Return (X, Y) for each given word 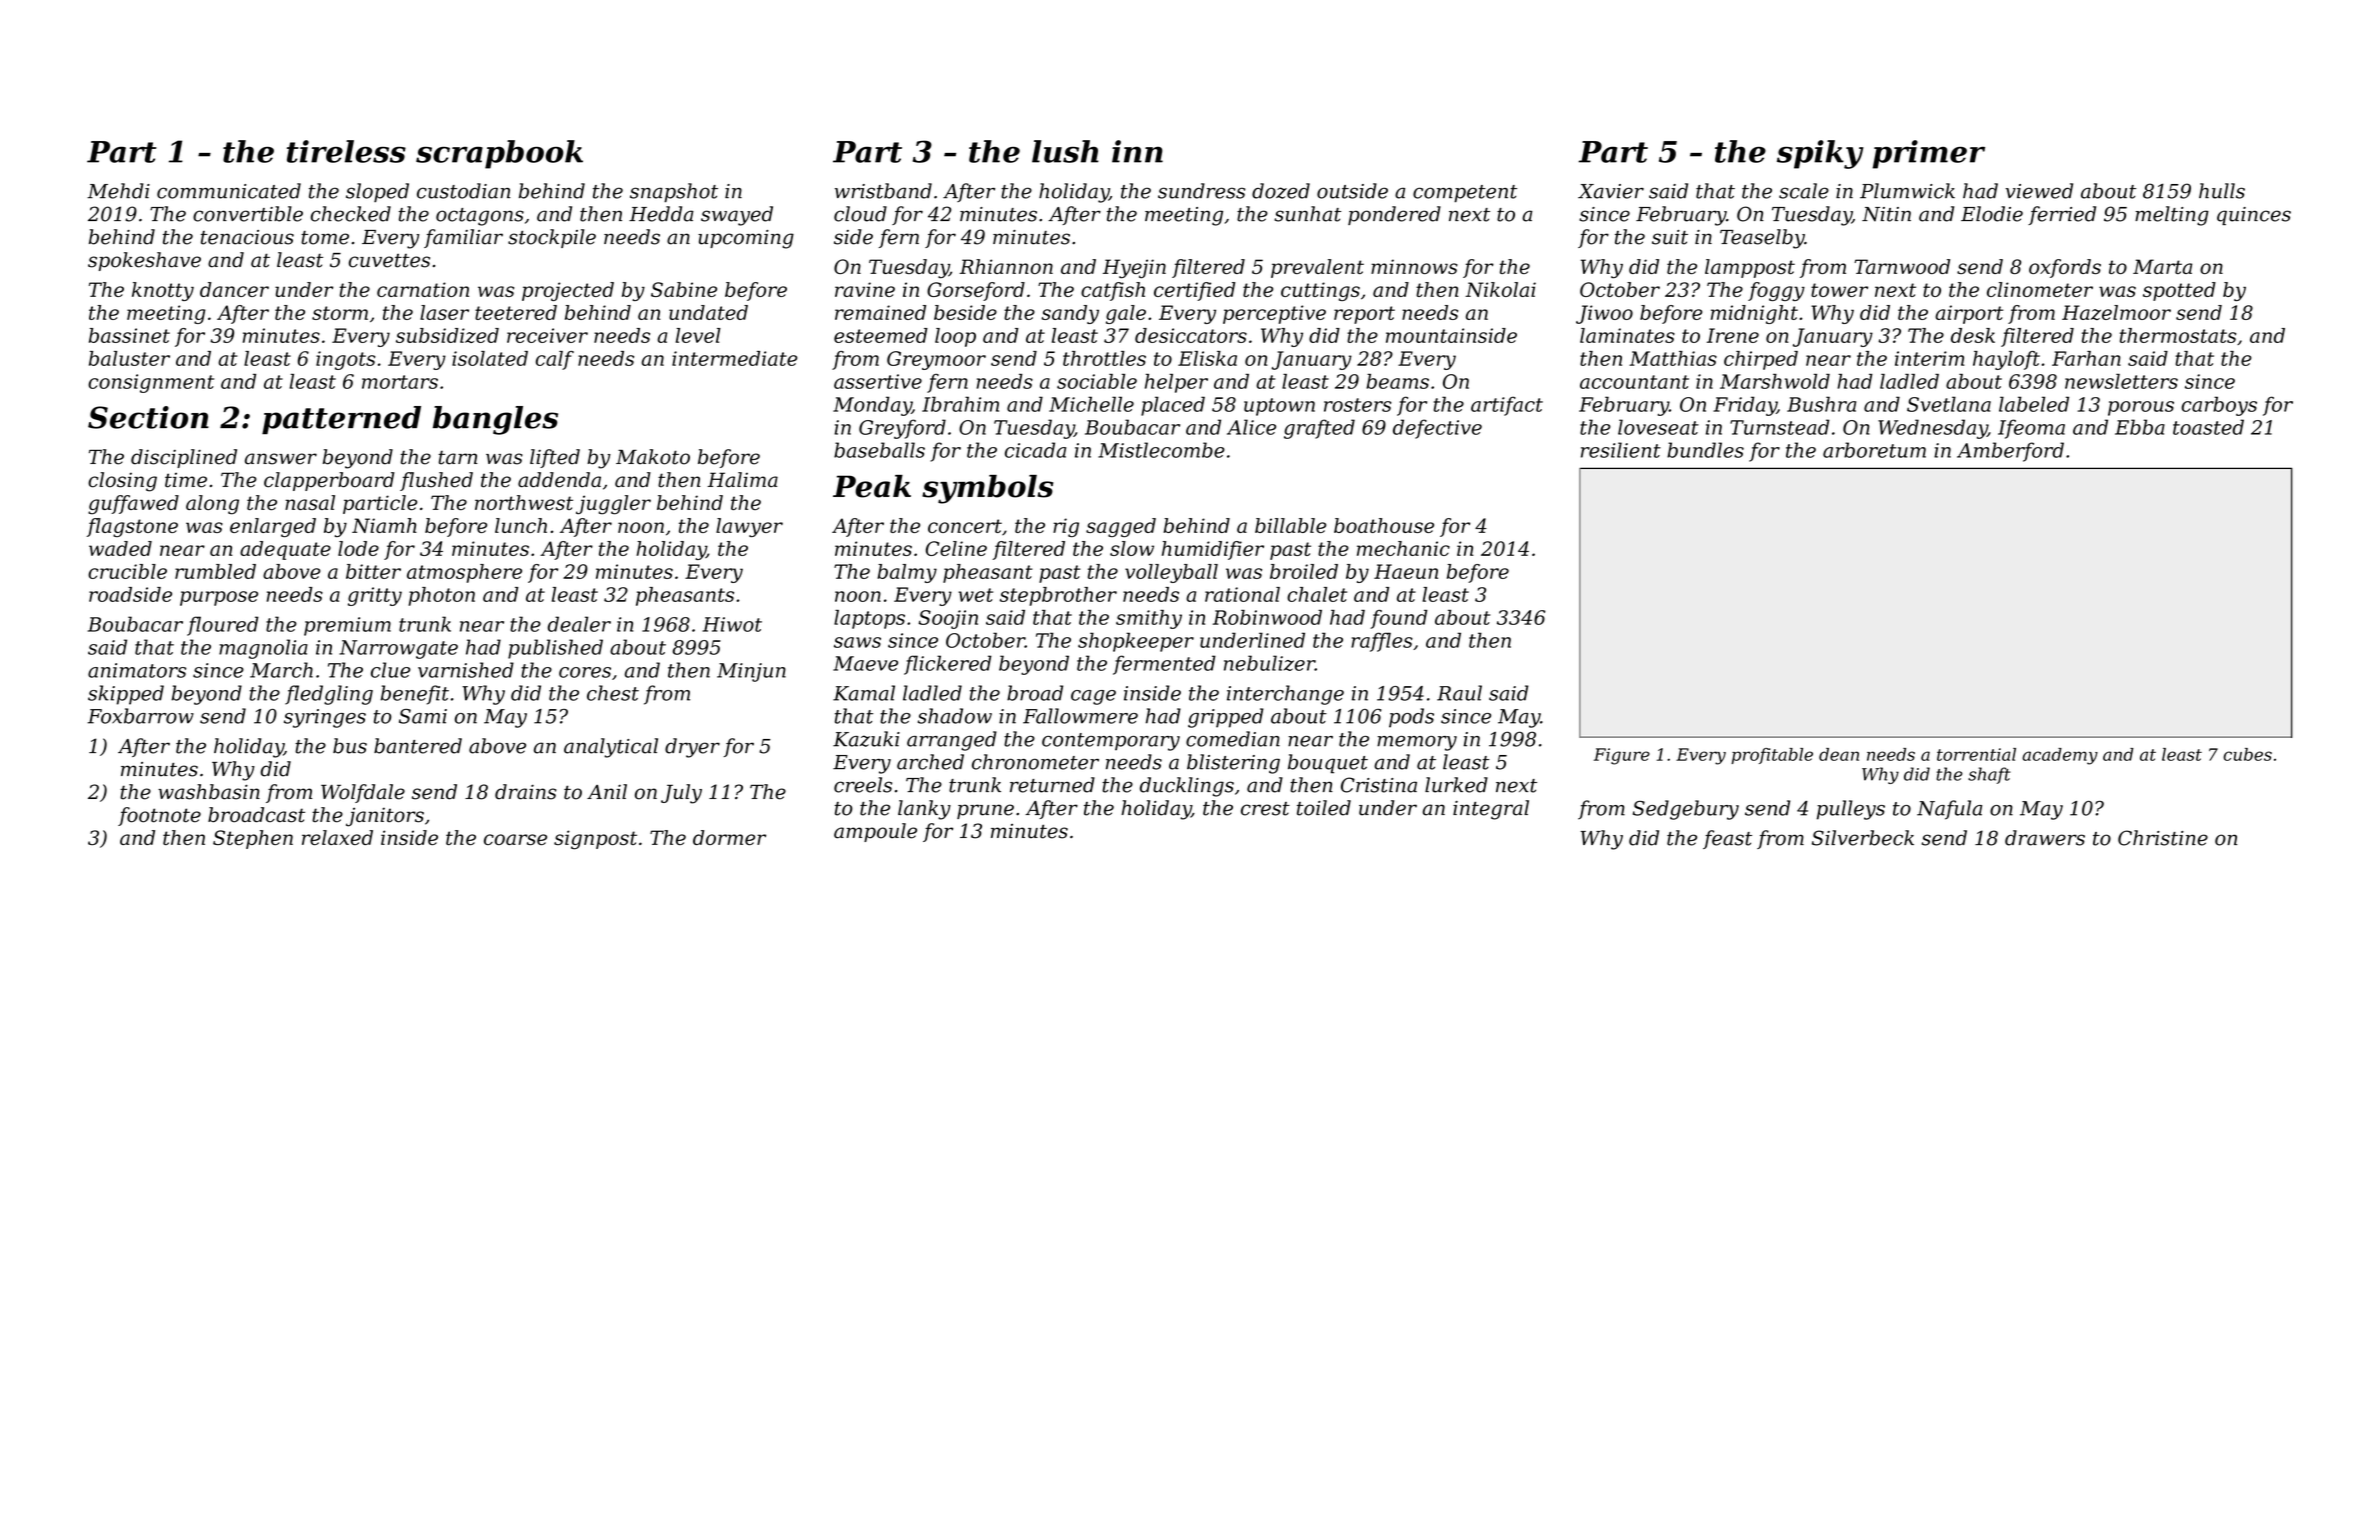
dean (1839, 754)
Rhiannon (1006, 266)
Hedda (661, 214)
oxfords (2065, 268)
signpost (595, 840)
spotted (2179, 291)
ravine (865, 289)
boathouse (1384, 525)
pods (1411, 718)
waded (120, 548)
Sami (423, 716)
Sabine (684, 289)
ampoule (875, 832)
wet (975, 595)
